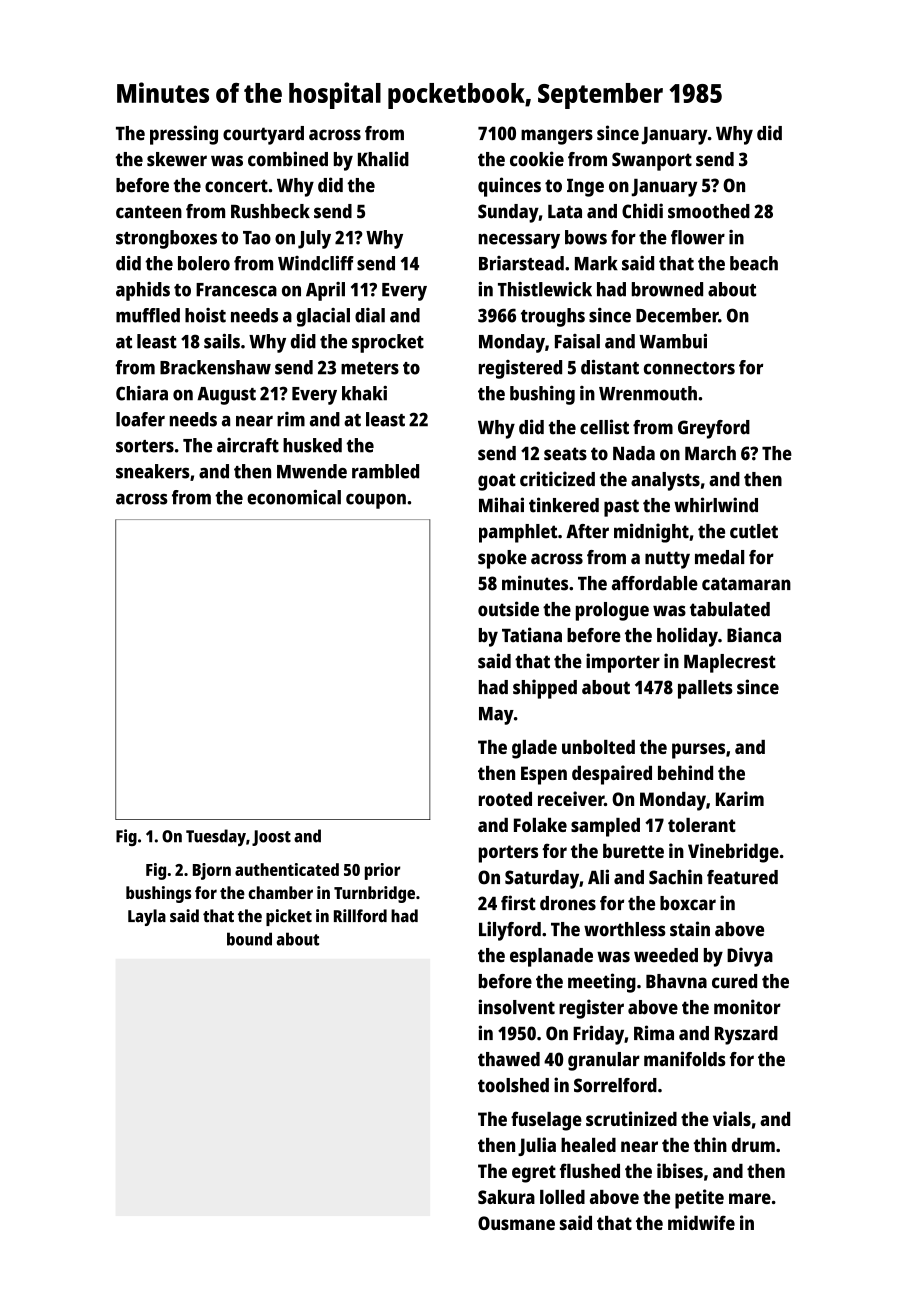 Image resolution: width=908 pixels, height=1316 pixels. I want to click on pressing, so click(184, 135).
